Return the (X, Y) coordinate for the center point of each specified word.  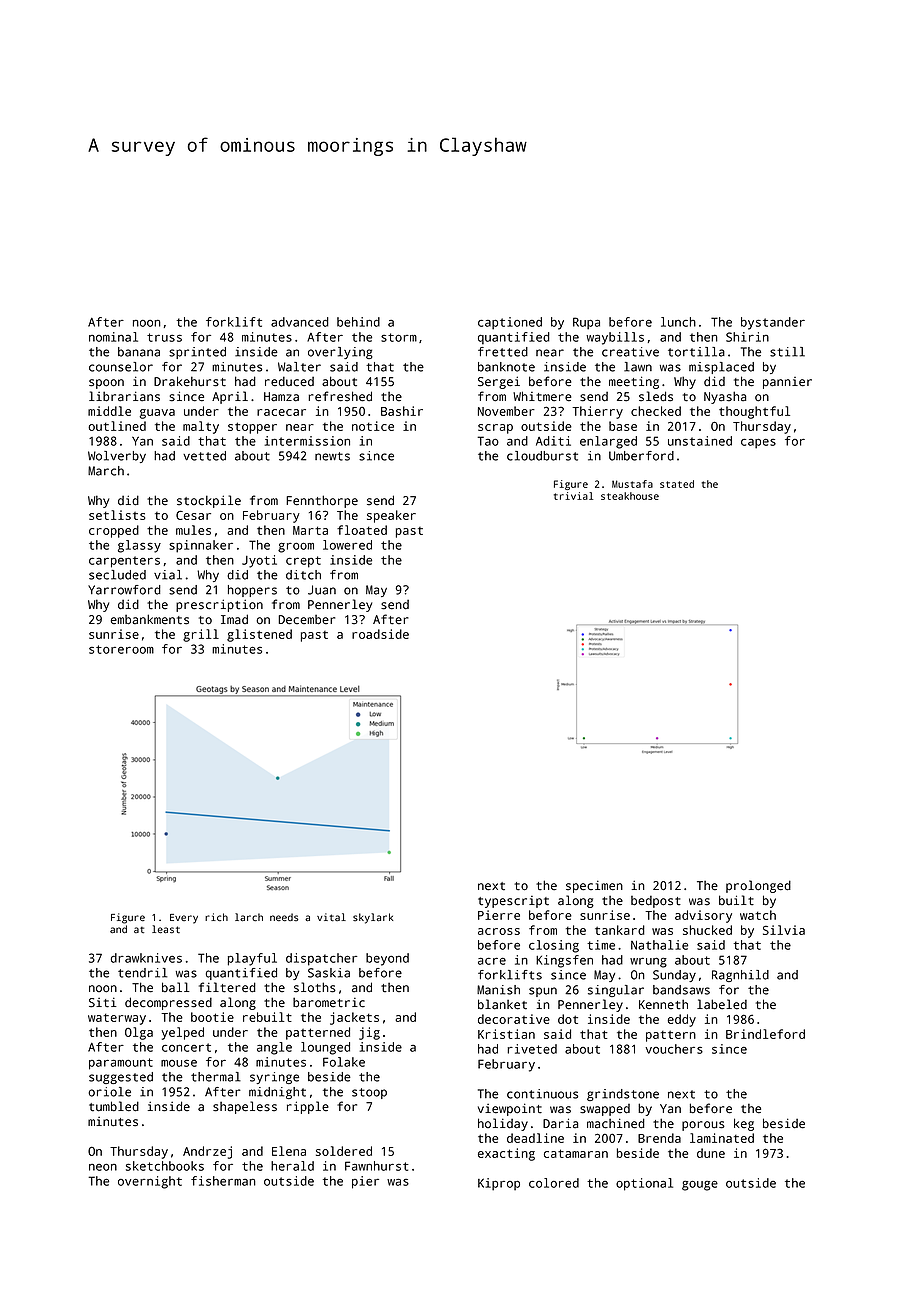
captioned (510, 323)
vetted (204, 456)
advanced (300, 322)
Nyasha (725, 397)
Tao (488, 441)
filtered (227, 987)
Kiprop (499, 1184)
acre (492, 961)
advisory (703, 916)
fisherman (223, 1181)
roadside (380, 634)
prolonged (758, 886)
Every (184, 919)
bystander (773, 323)
